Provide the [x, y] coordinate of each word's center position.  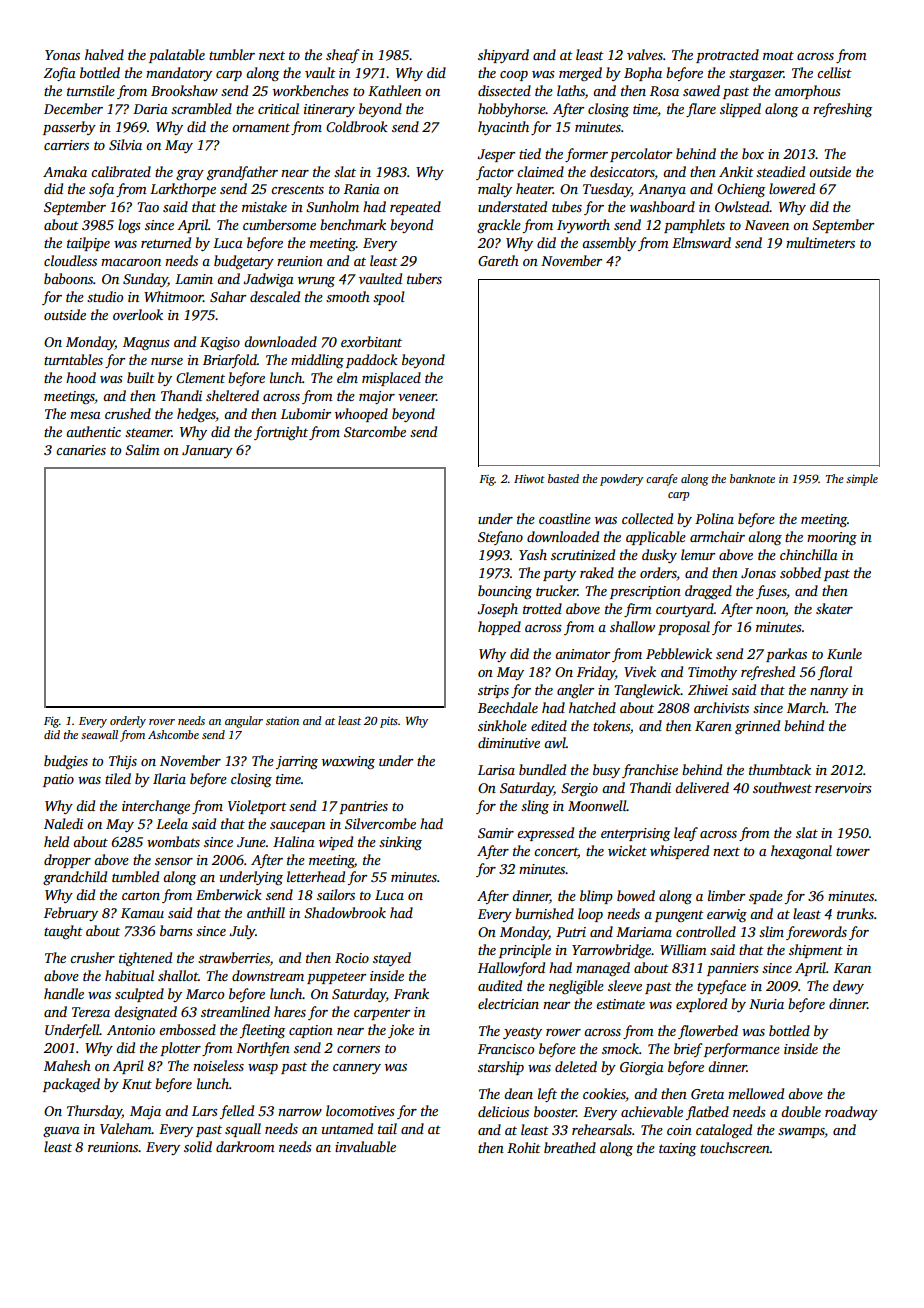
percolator [641, 155]
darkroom [245, 1146]
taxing [677, 1149]
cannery [357, 1069]
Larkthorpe [183, 190]
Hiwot [529, 478]
